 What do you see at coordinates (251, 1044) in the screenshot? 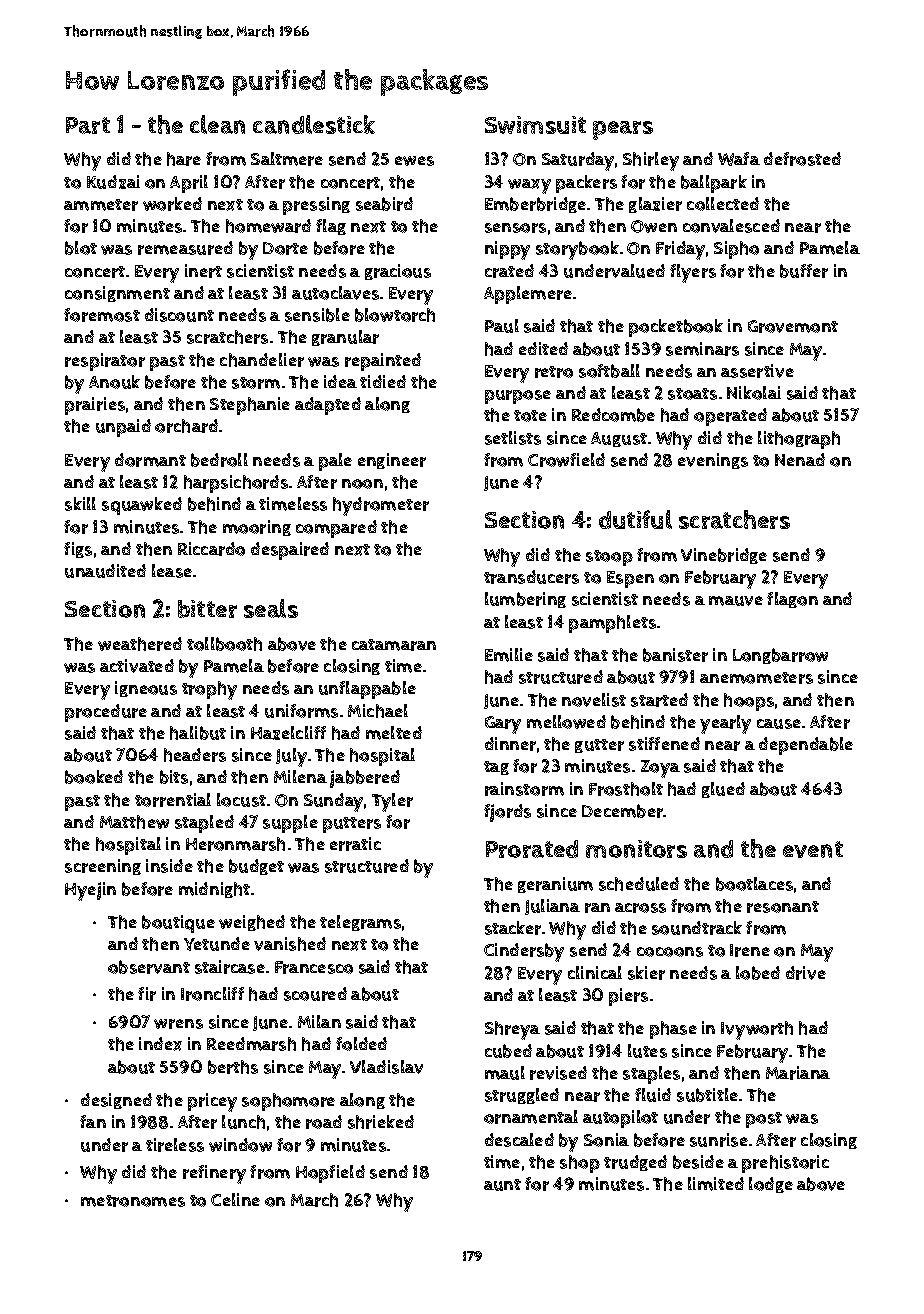
I see `Reedmarsh` at bounding box center [251, 1044].
